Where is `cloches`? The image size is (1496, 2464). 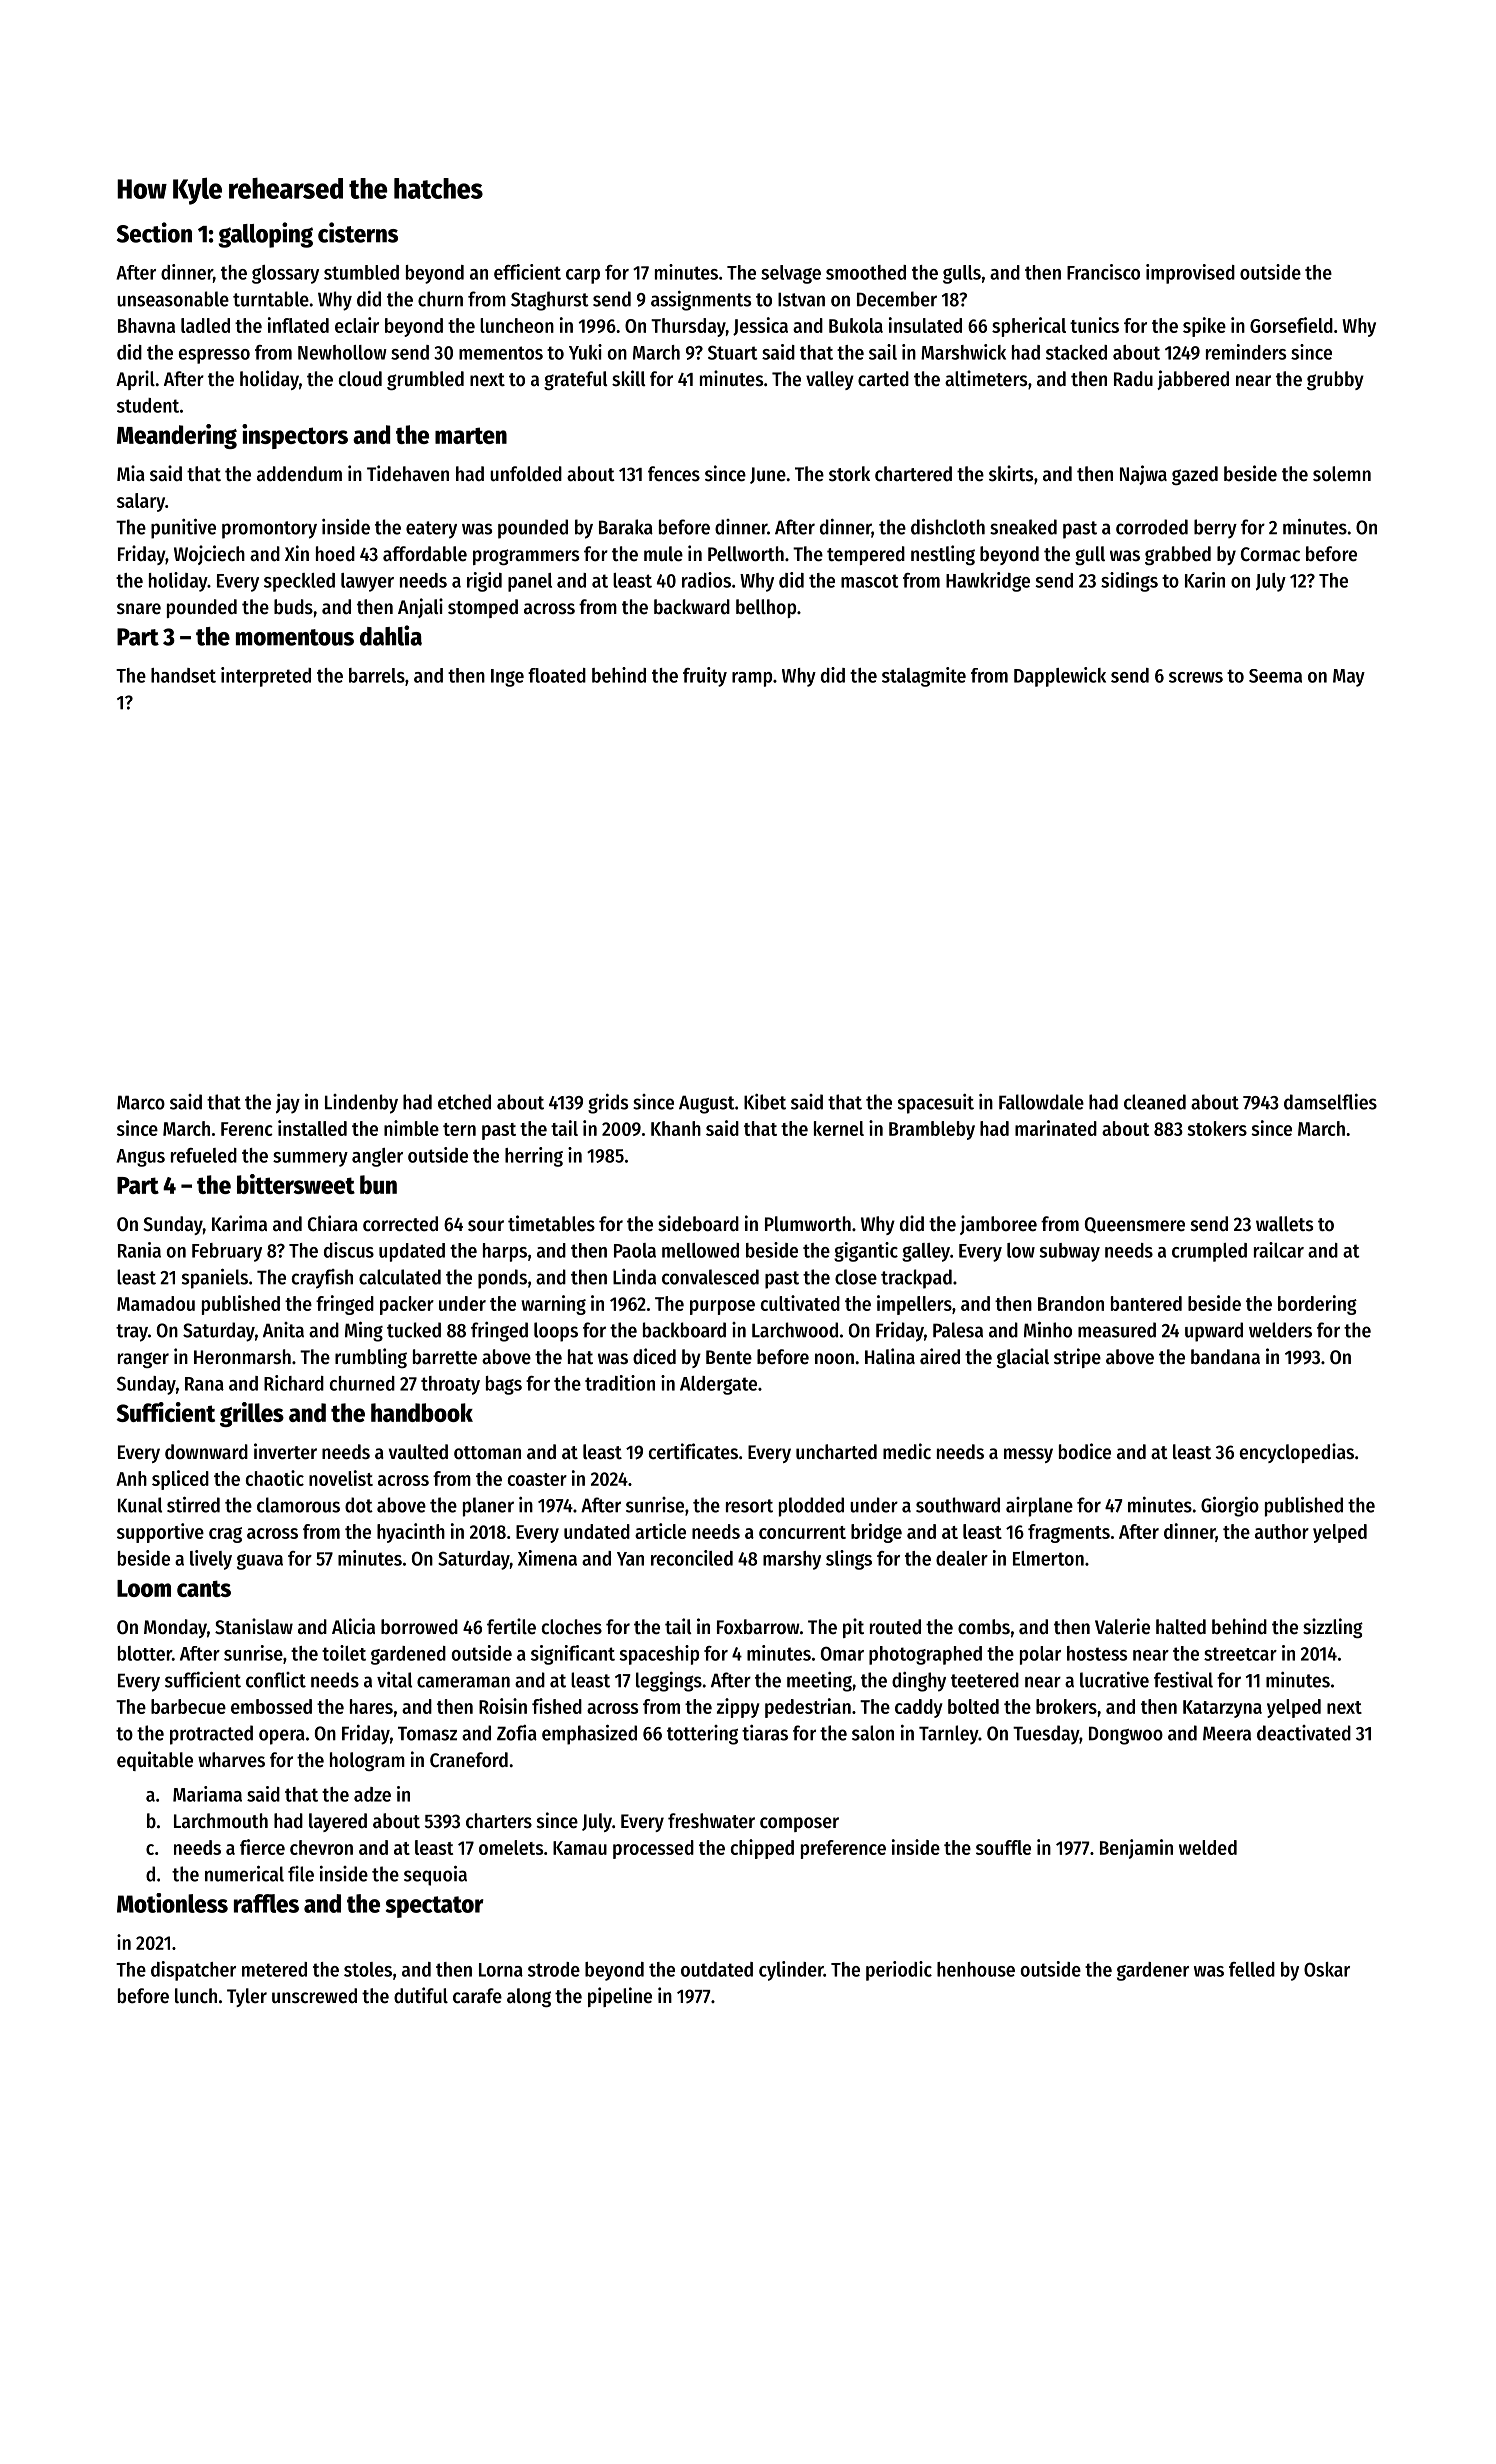 cloches is located at coordinates (572, 1627).
